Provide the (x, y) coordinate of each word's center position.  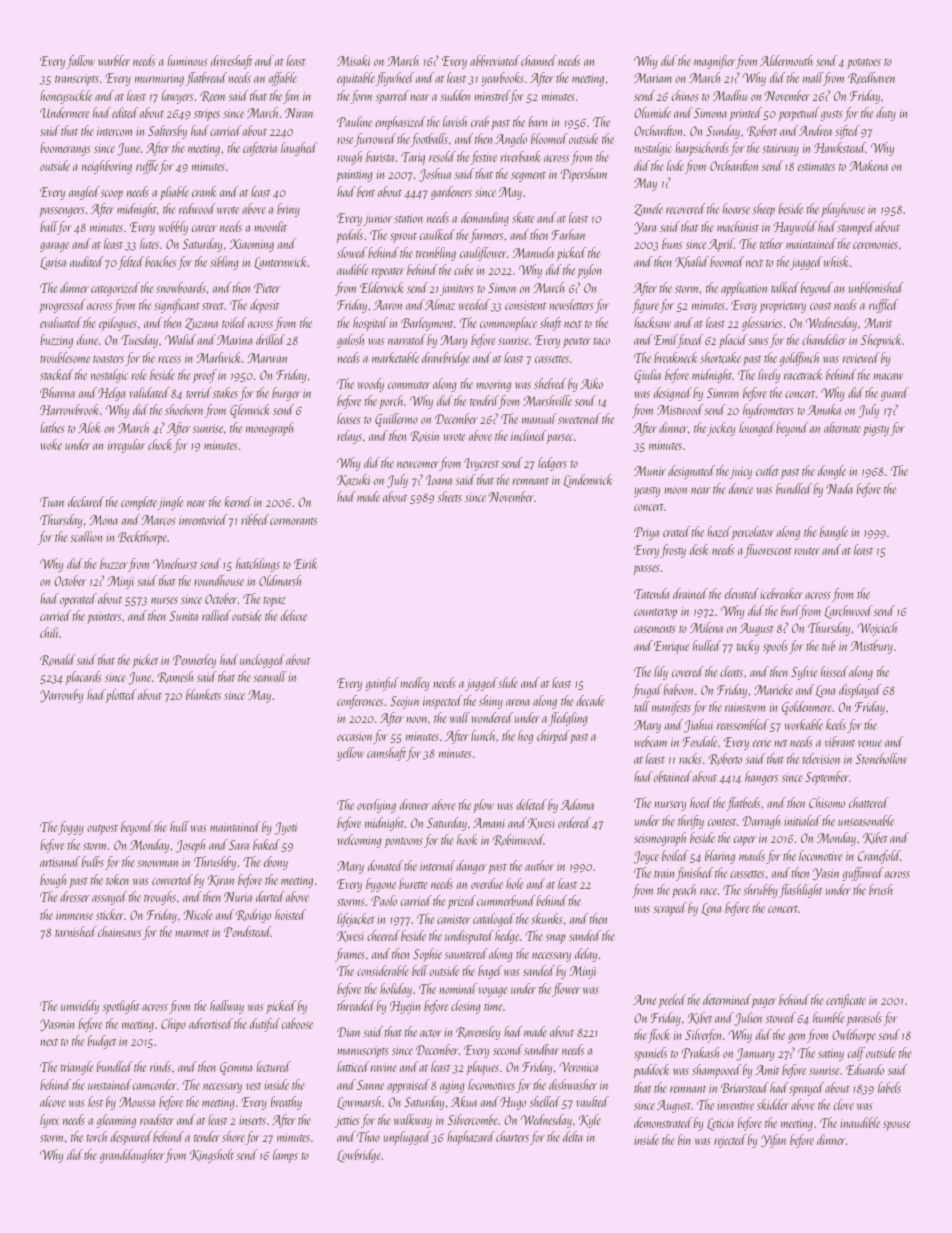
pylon (590, 271)
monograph (270, 429)
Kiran (221, 880)
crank (204, 191)
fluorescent (768, 551)
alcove (52, 1101)
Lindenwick (588, 481)
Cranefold (879, 857)
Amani (489, 823)
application (744, 289)
